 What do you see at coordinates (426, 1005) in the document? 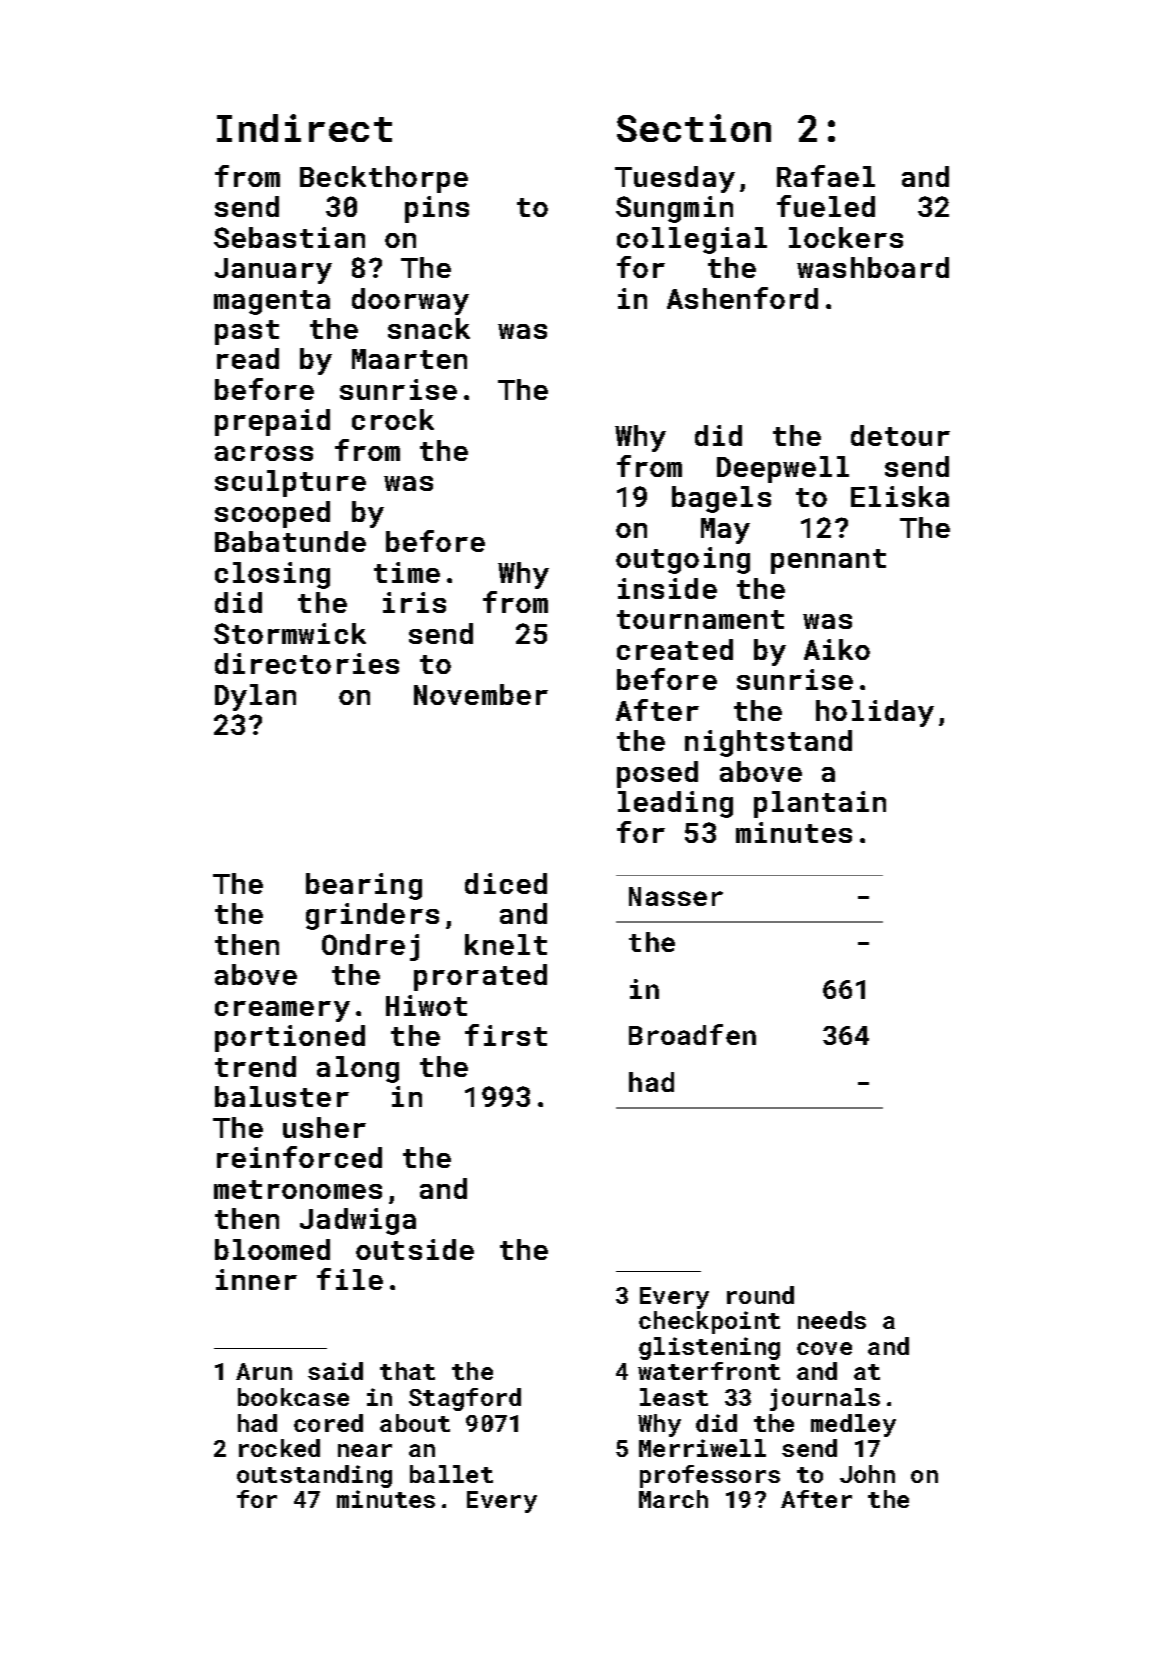
I see `Hiwot` at bounding box center [426, 1005].
